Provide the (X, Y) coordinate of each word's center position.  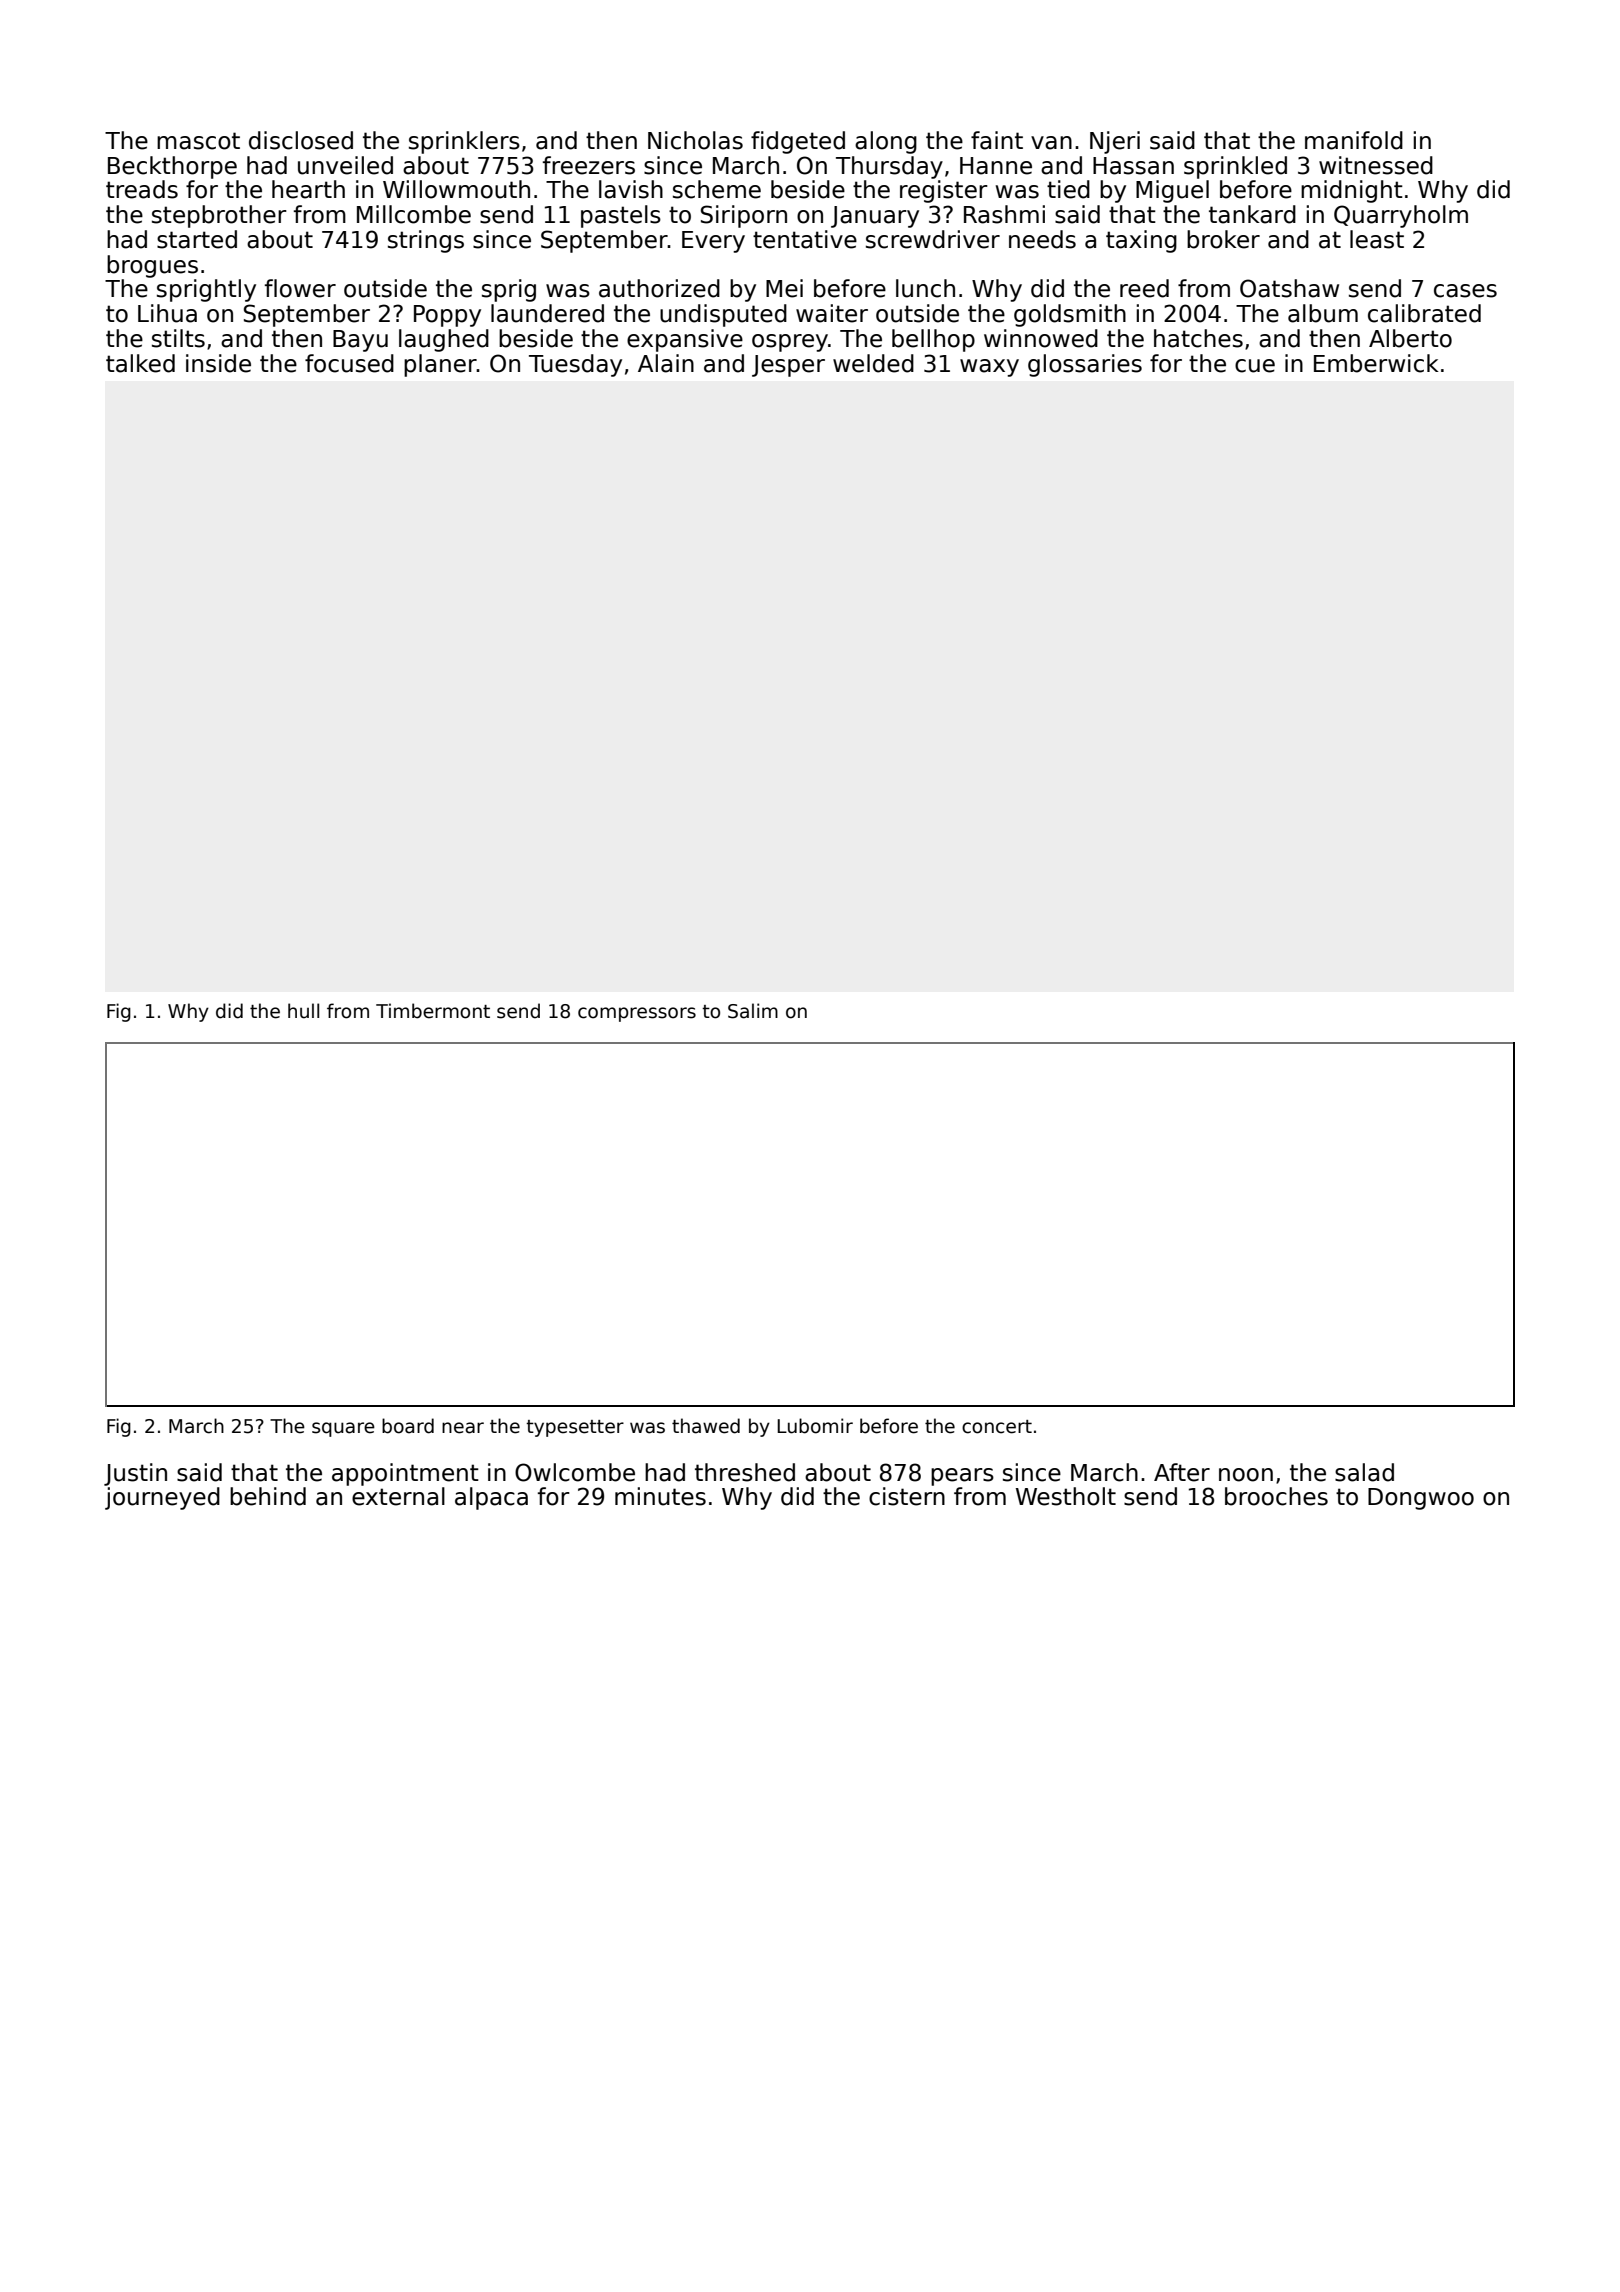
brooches (1276, 1496)
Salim (753, 1011)
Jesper (788, 366)
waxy (989, 368)
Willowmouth (456, 189)
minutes (660, 1496)
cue (1255, 366)
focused (349, 363)
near (463, 1428)
